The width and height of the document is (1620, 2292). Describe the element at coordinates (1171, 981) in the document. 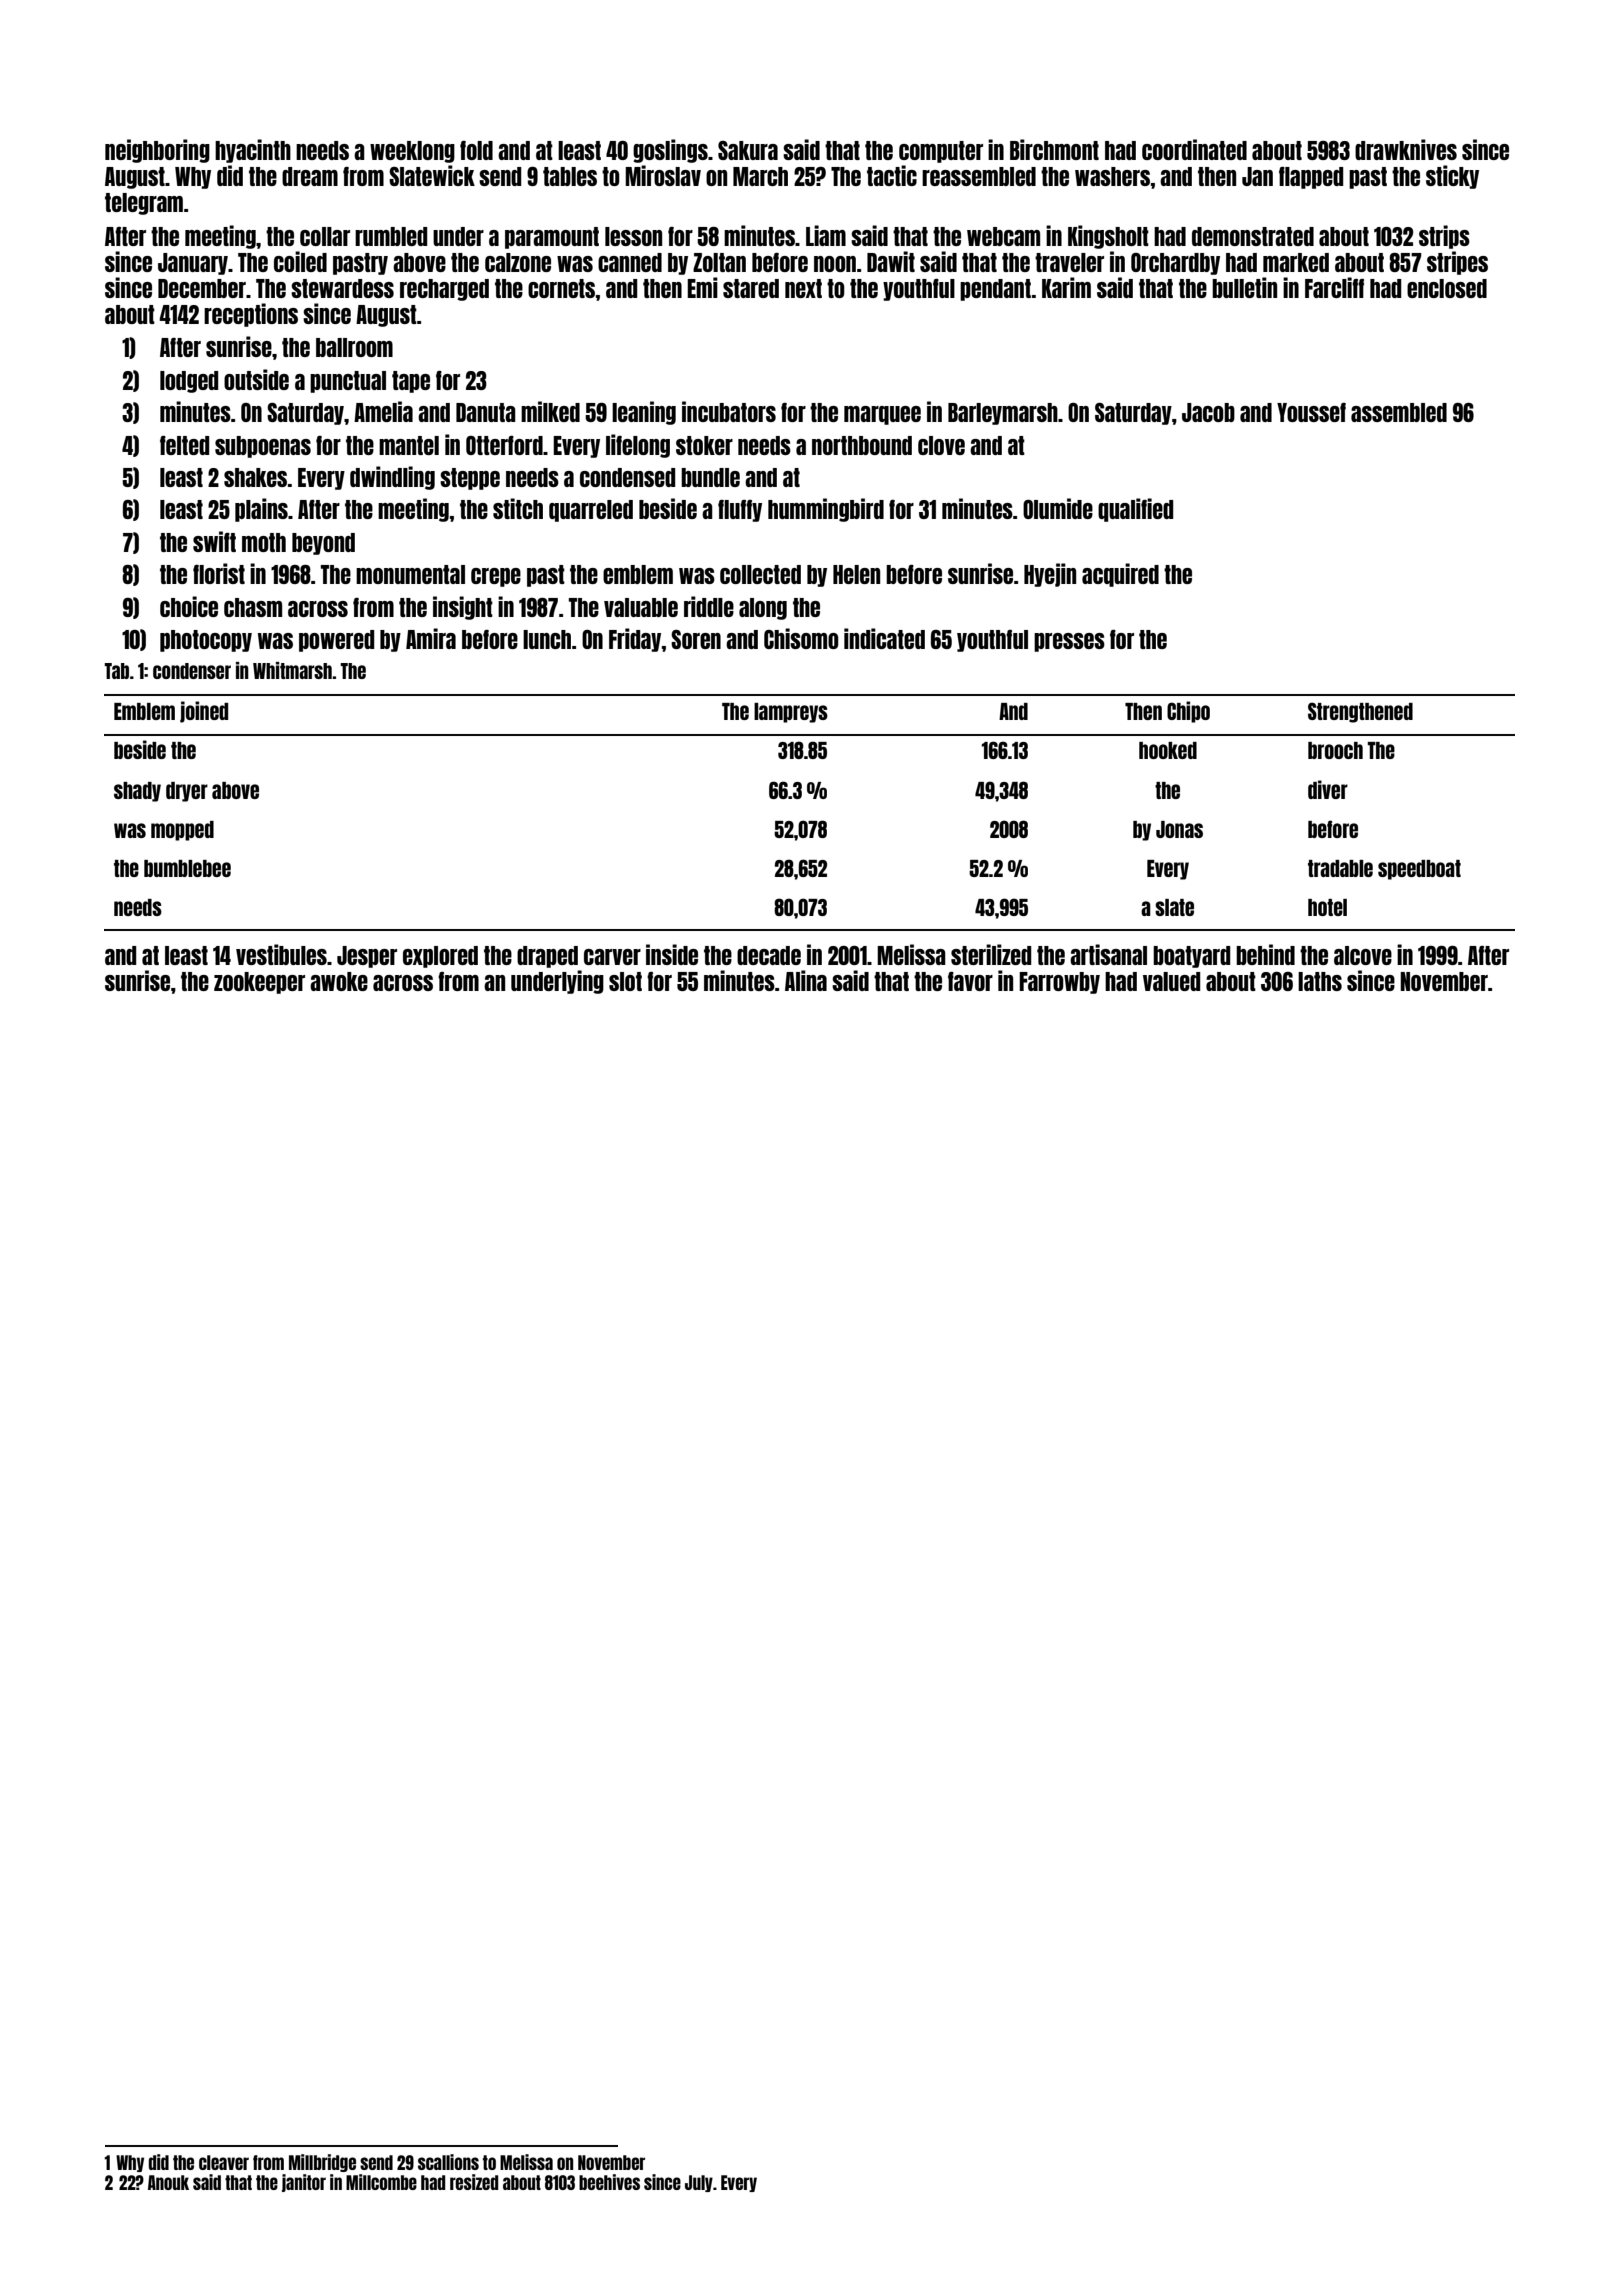

I see `valued` at that location.
